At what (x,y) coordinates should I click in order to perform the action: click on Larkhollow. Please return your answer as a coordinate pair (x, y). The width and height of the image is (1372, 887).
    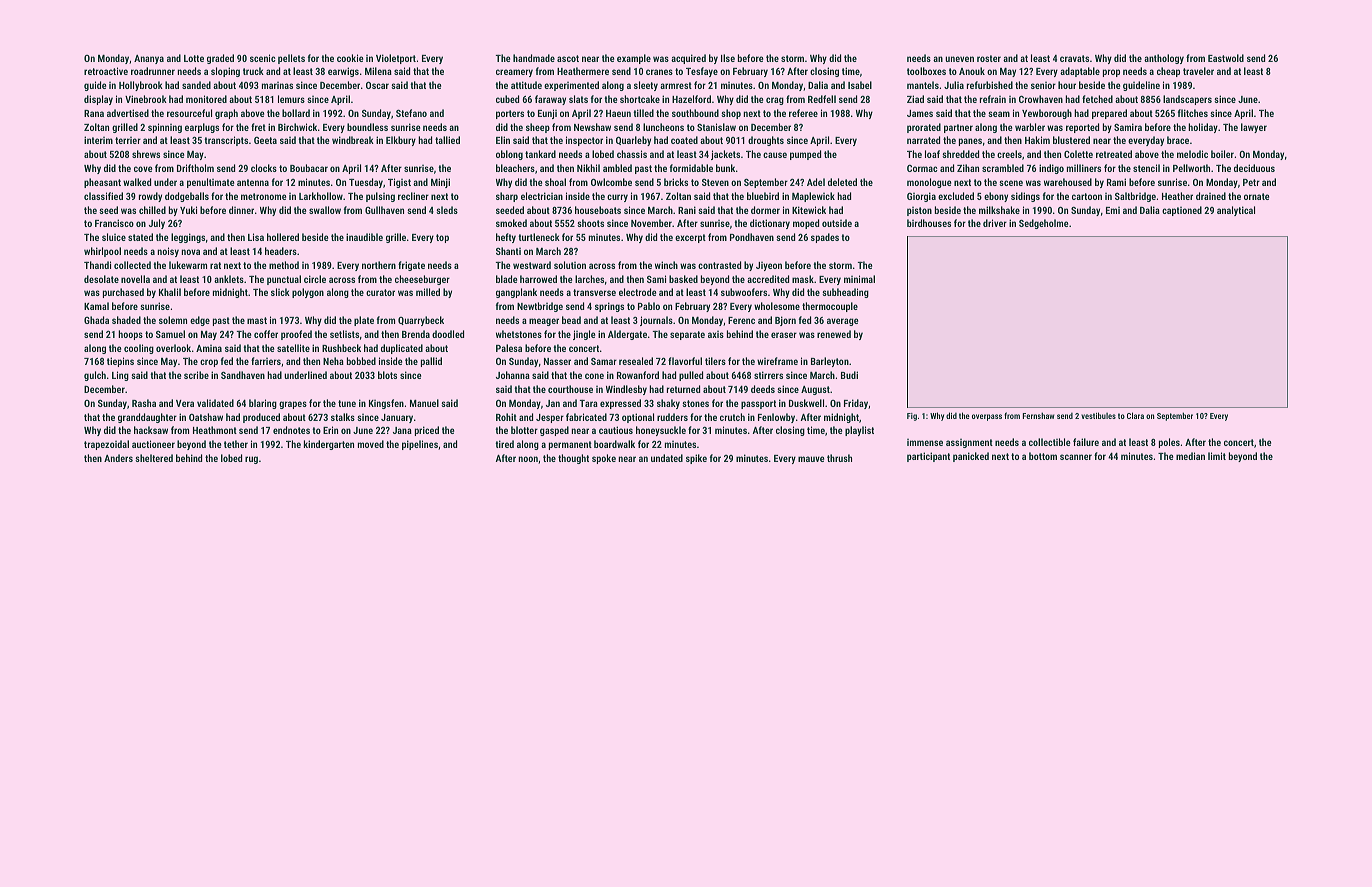
    Looking at the image, I should click on (321, 196).
